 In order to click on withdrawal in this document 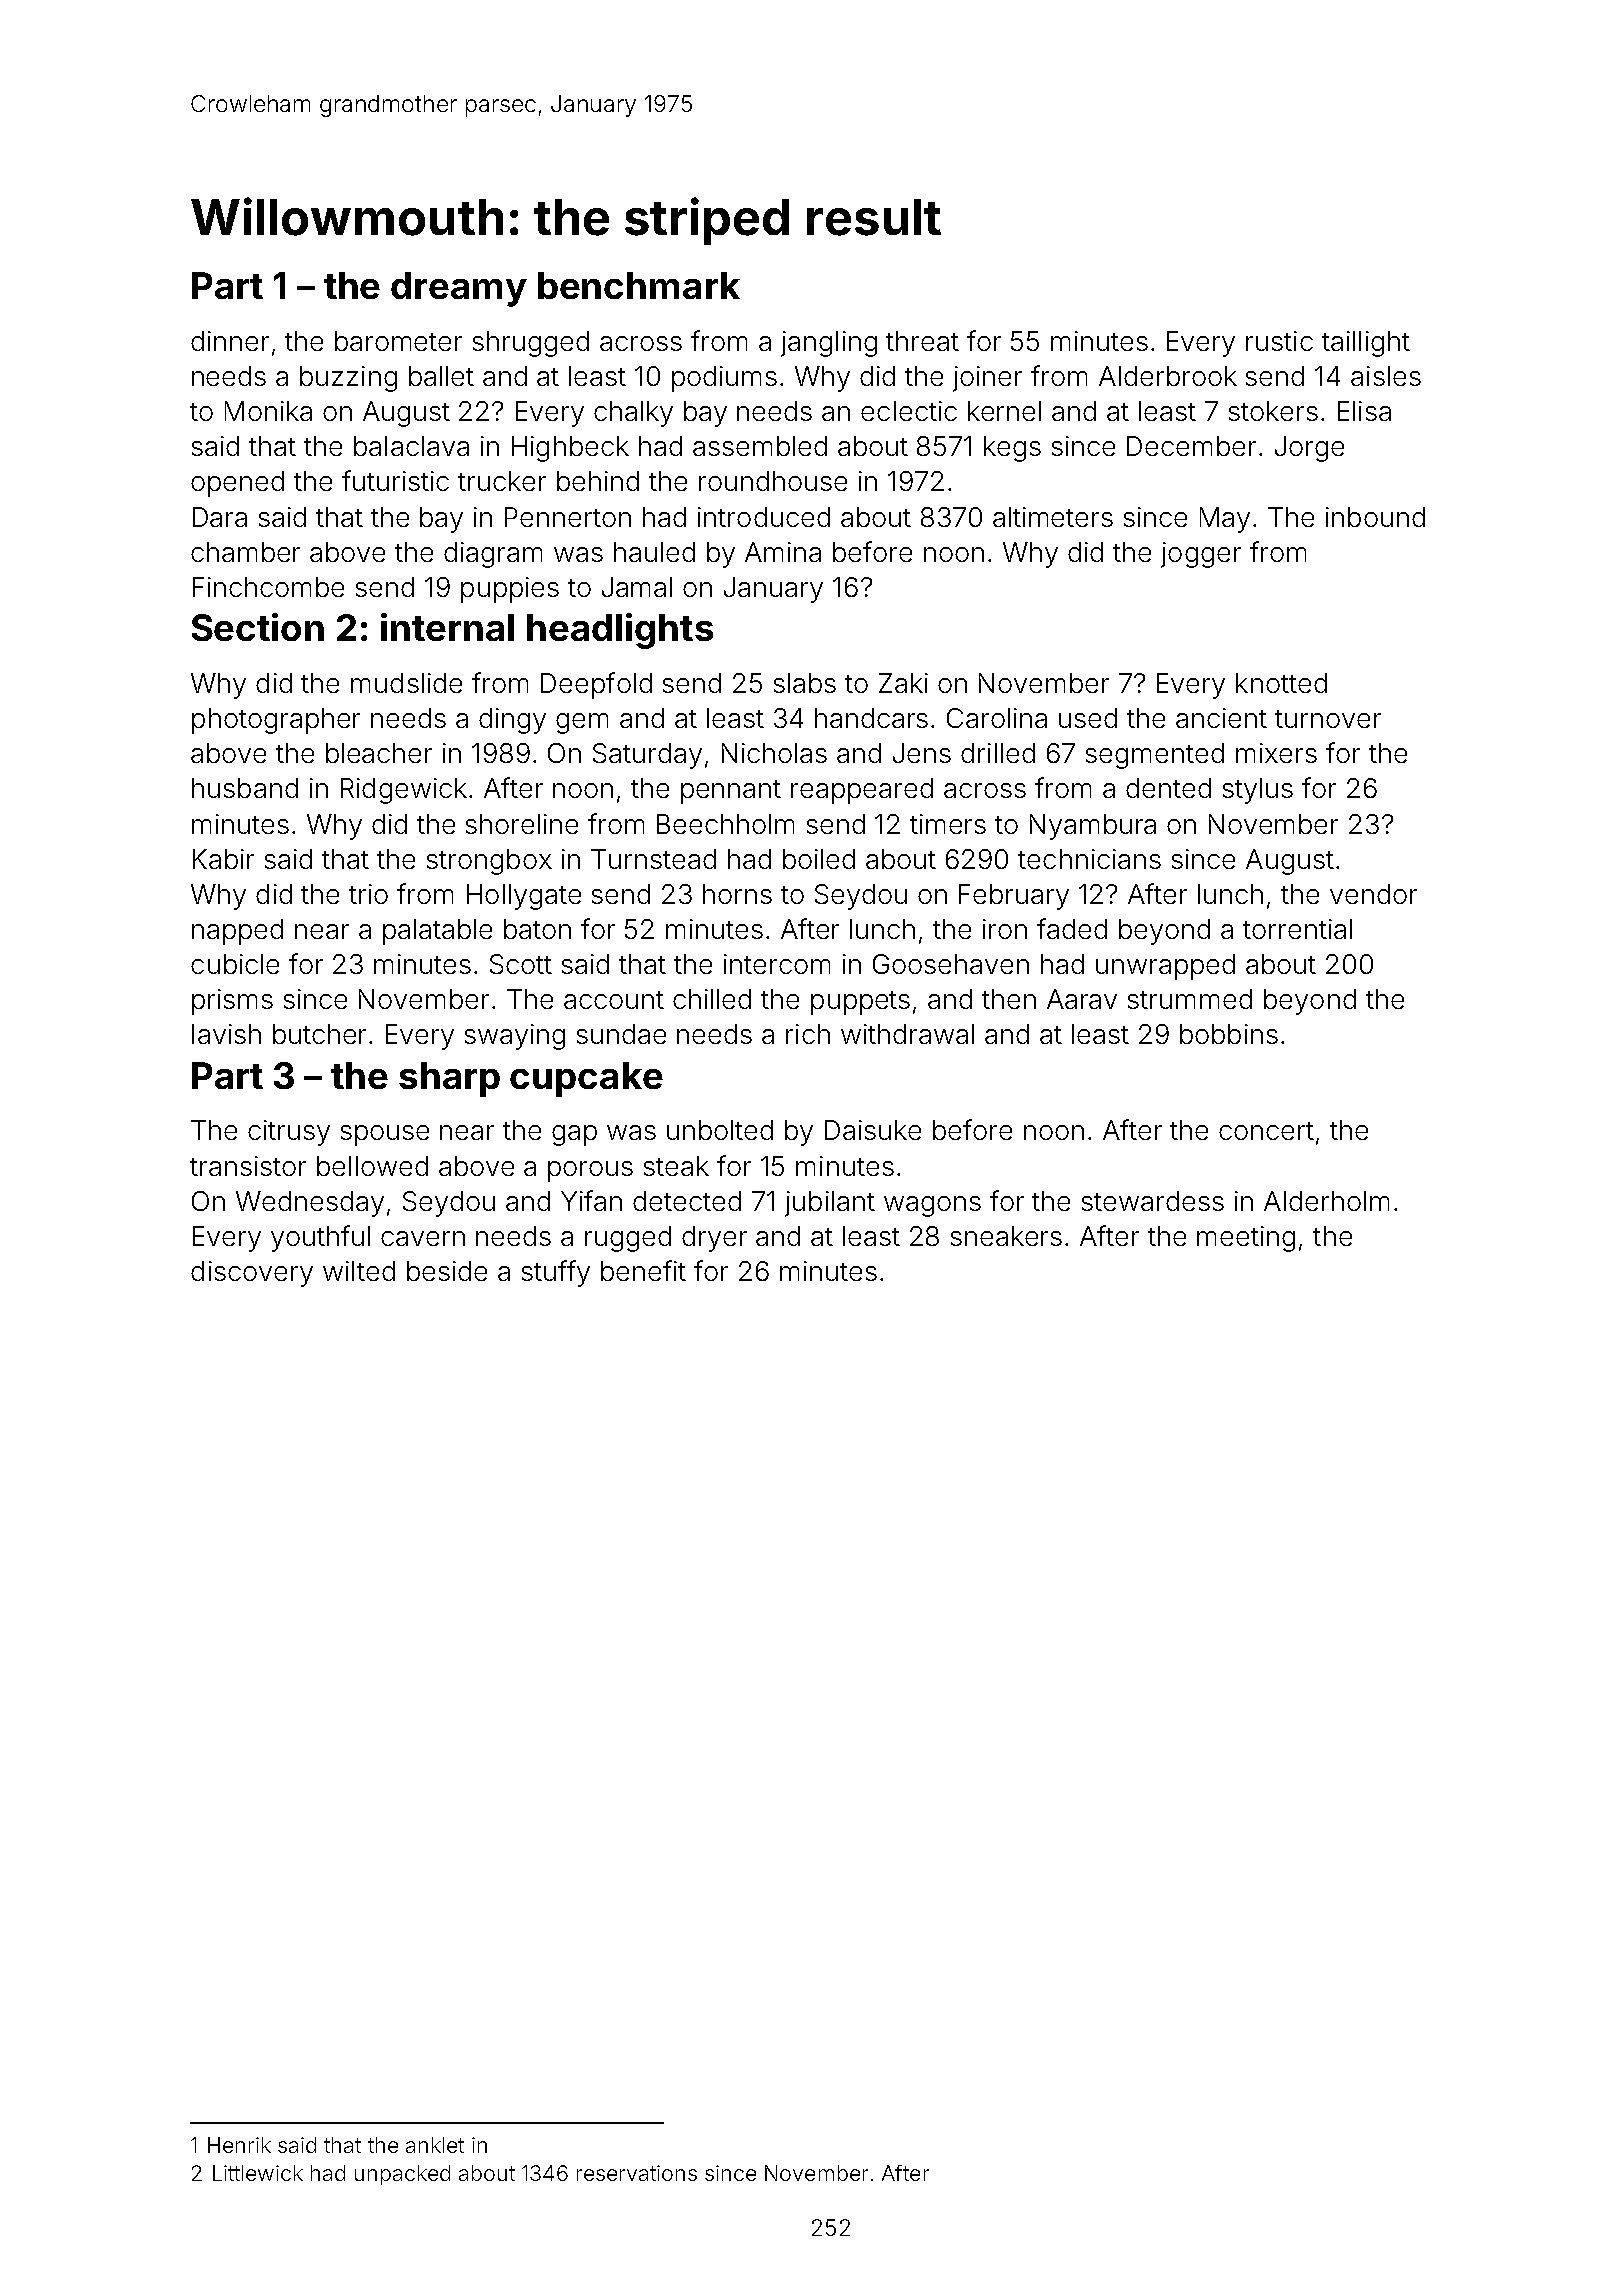, I will do `click(907, 1034)`.
